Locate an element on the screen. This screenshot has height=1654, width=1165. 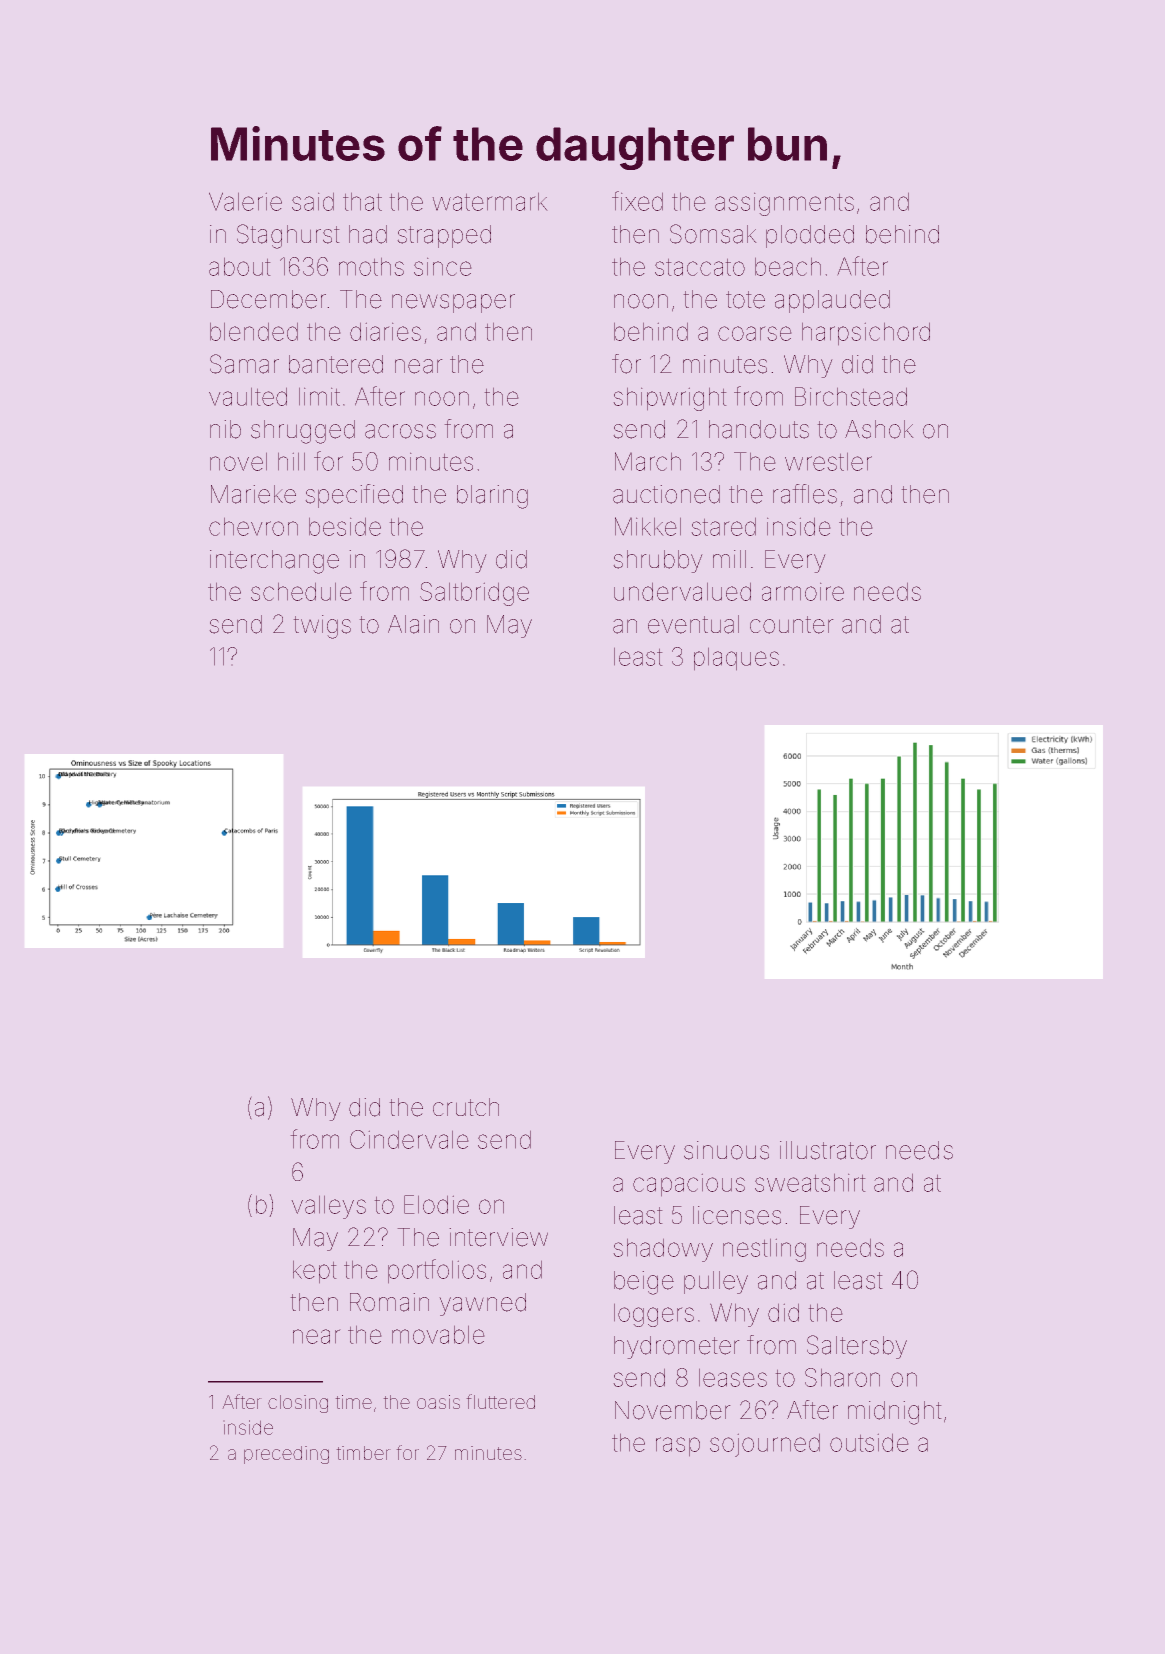
tote is located at coordinates (745, 300).
